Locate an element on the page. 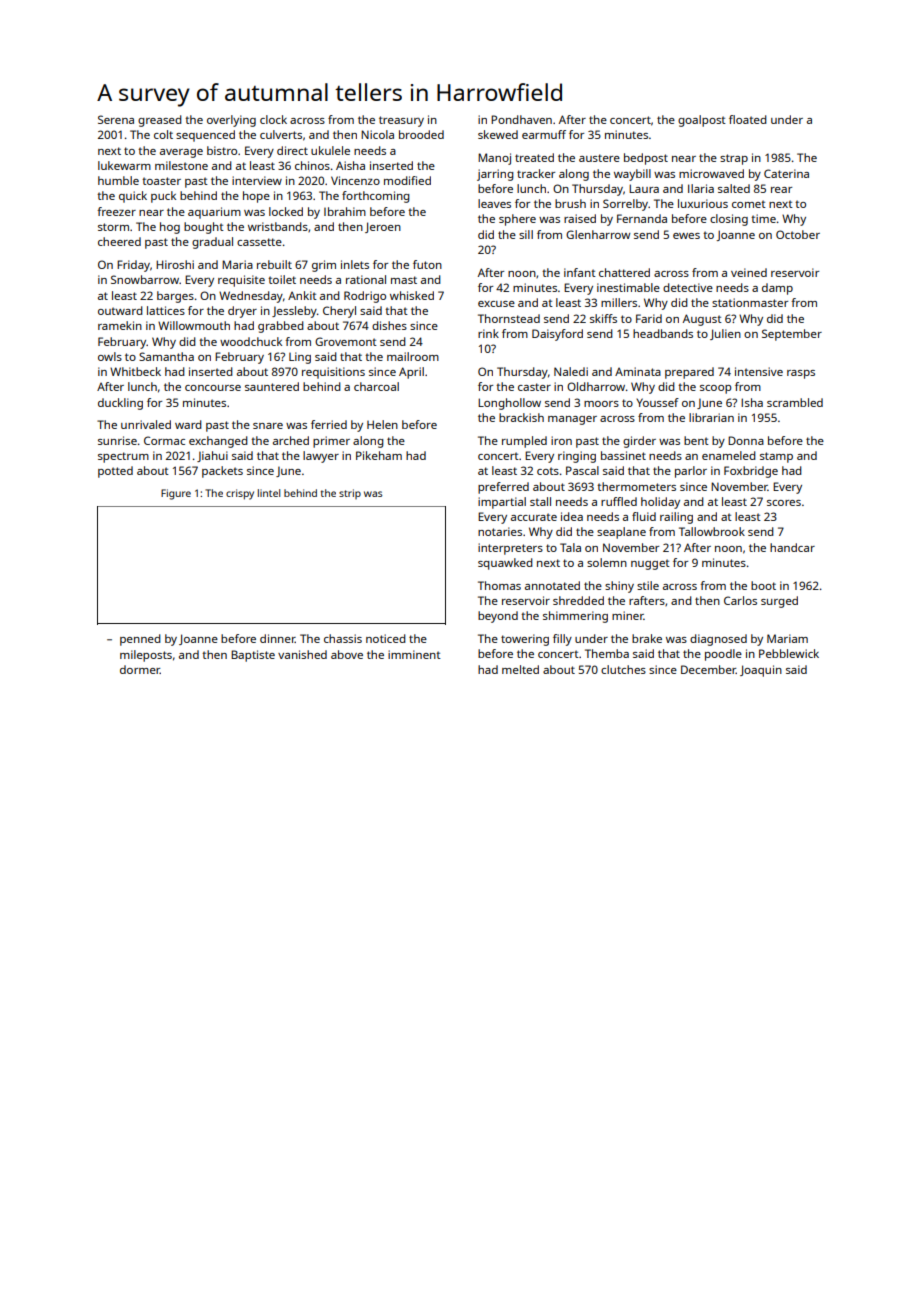  ramekin is located at coordinates (120, 325).
